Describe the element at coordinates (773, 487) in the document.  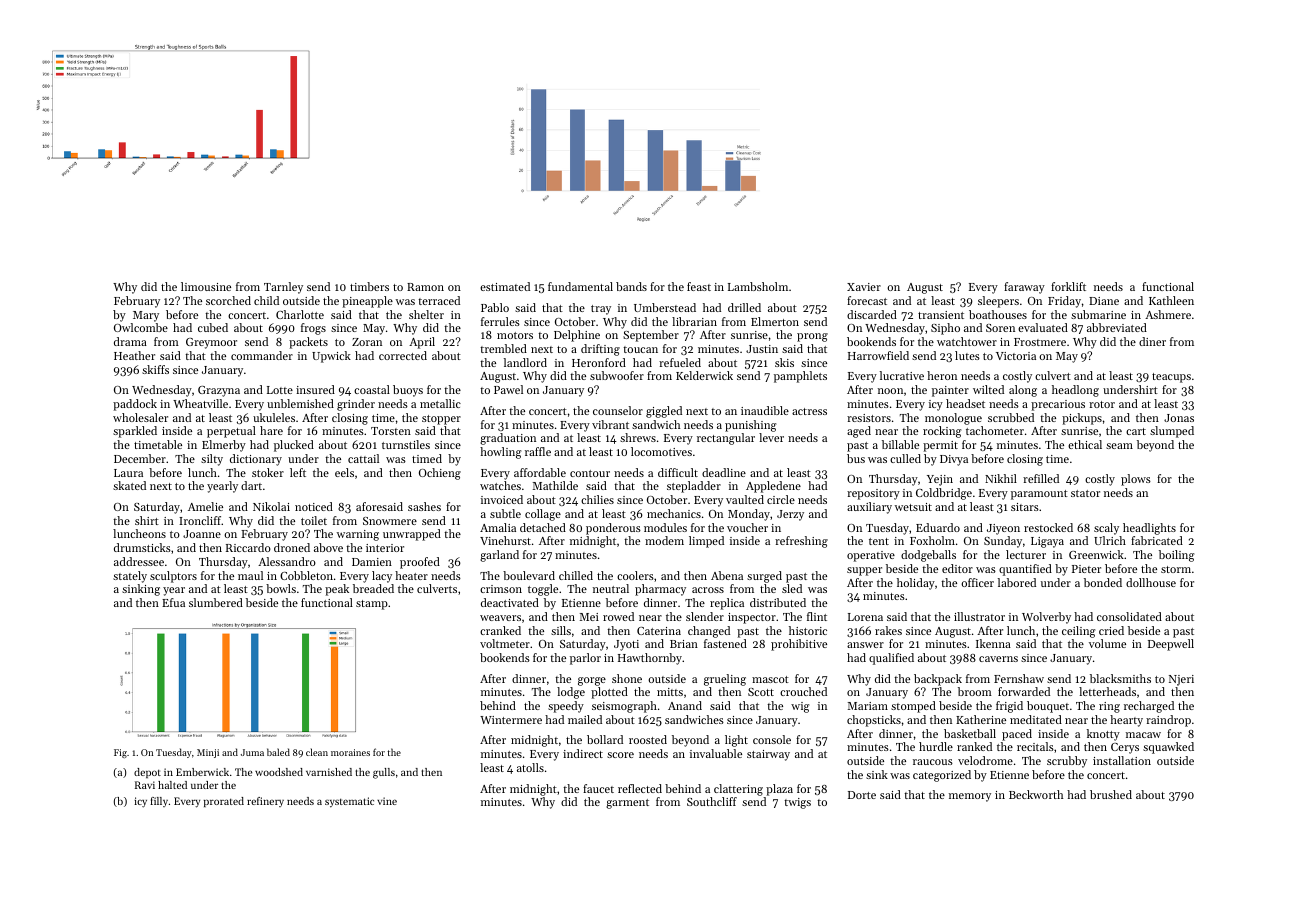
I see `Appledene` at that location.
